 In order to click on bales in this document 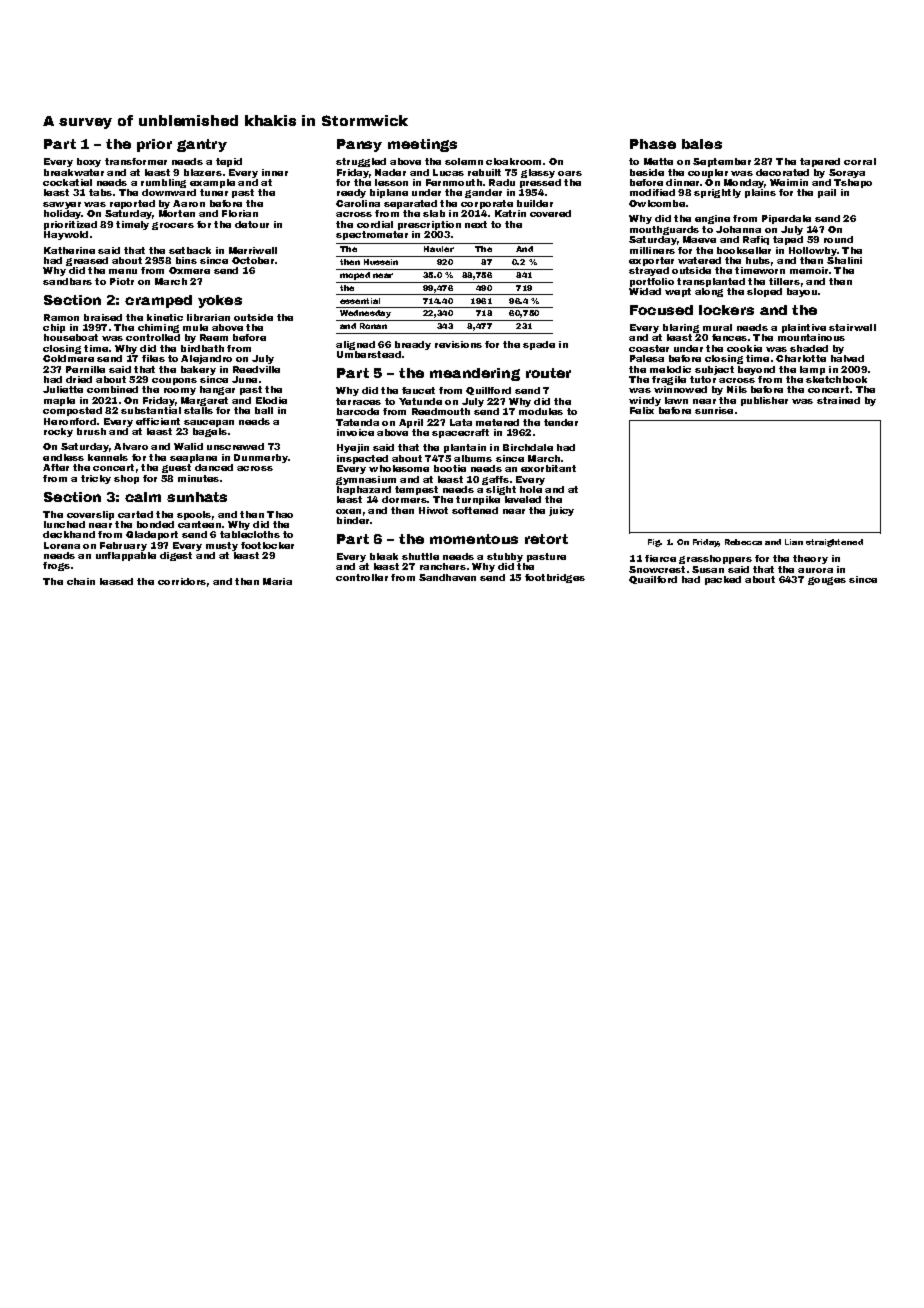, I will do `click(702, 144)`.
